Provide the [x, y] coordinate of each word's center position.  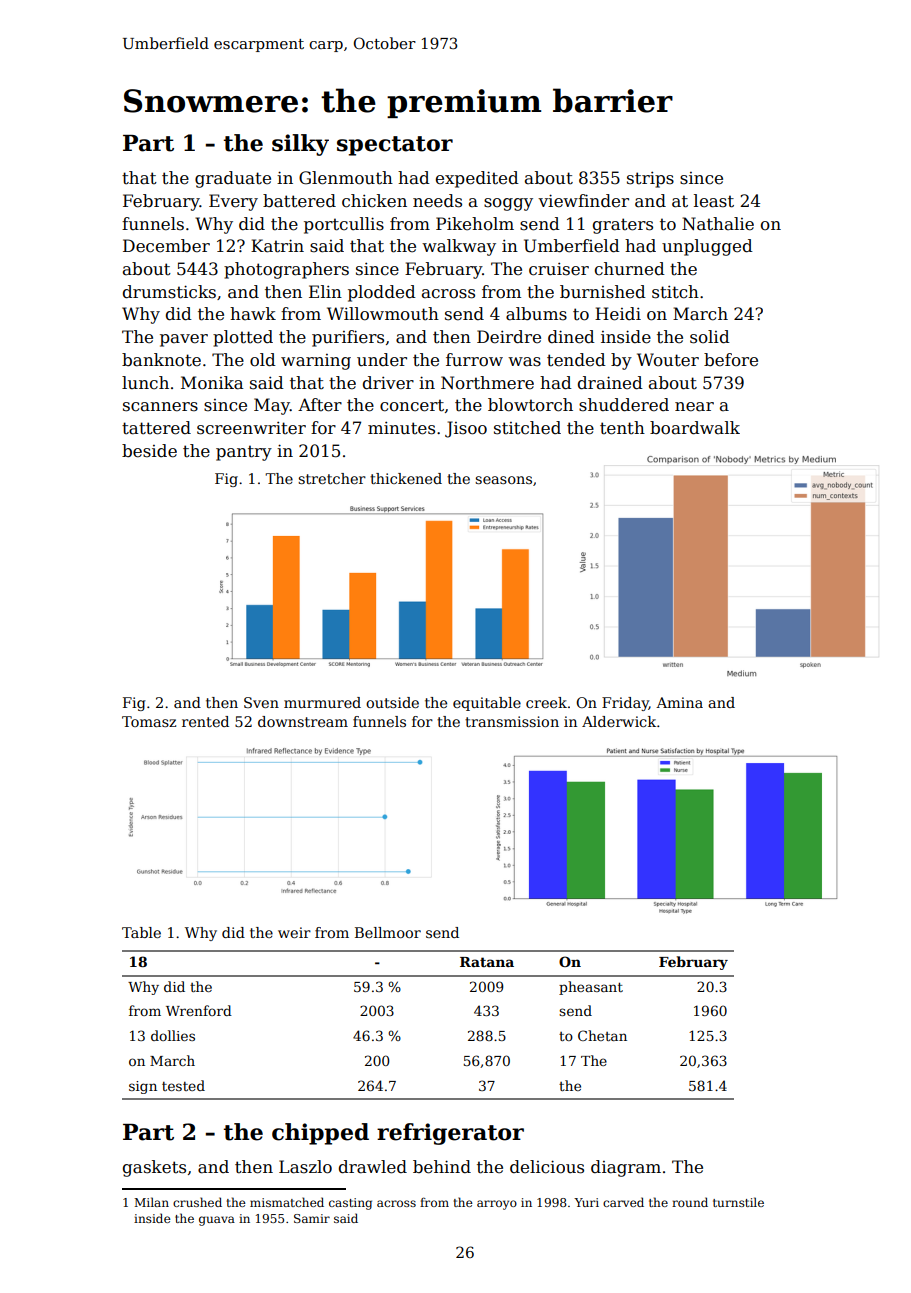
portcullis [344, 225]
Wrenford [199, 1010]
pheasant [591, 988]
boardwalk [695, 428]
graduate [233, 179]
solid [710, 337]
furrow [474, 360]
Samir [312, 1218]
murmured [322, 702]
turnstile [738, 1202]
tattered [156, 428]
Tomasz [149, 721]
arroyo [497, 1205]
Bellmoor [388, 932]
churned [630, 269]
